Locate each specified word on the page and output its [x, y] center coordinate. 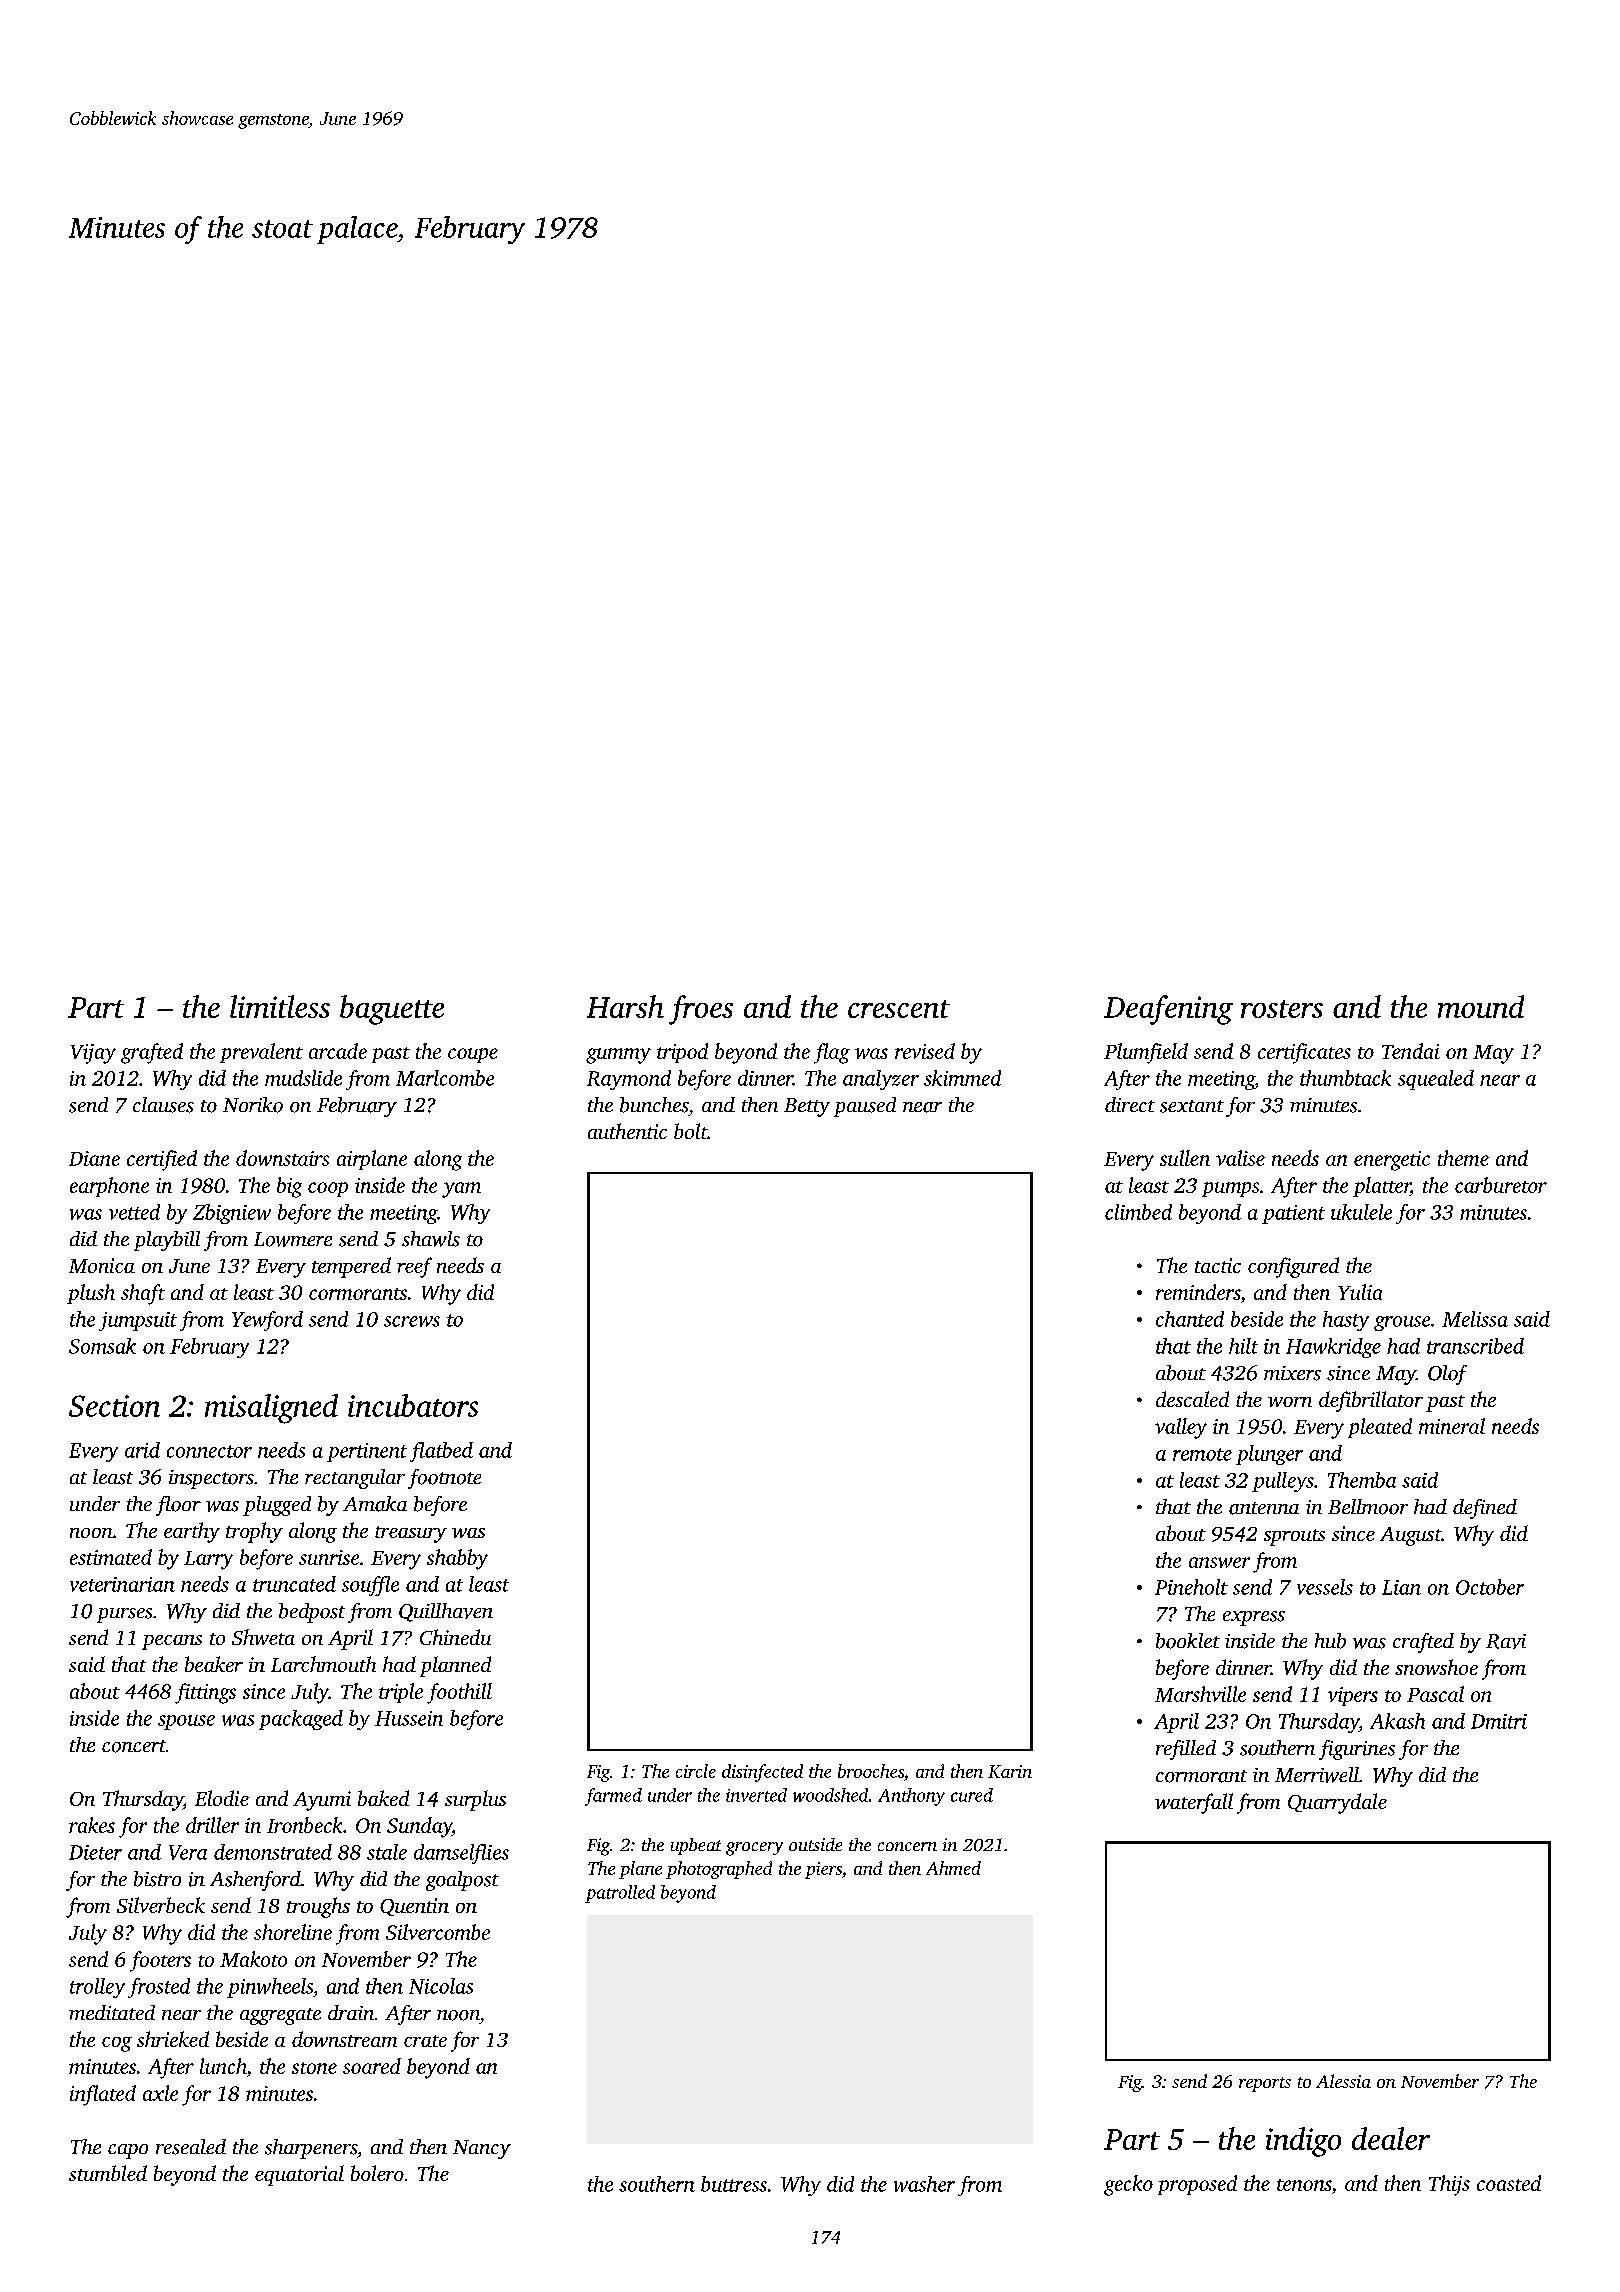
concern [907, 1846]
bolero [377, 2173]
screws [412, 1321]
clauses [163, 1105]
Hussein [409, 1718]
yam [461, 1190]
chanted [1190, 1319]
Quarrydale [1337, 1803]
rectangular [355, 1479]
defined [1485, 1509]
